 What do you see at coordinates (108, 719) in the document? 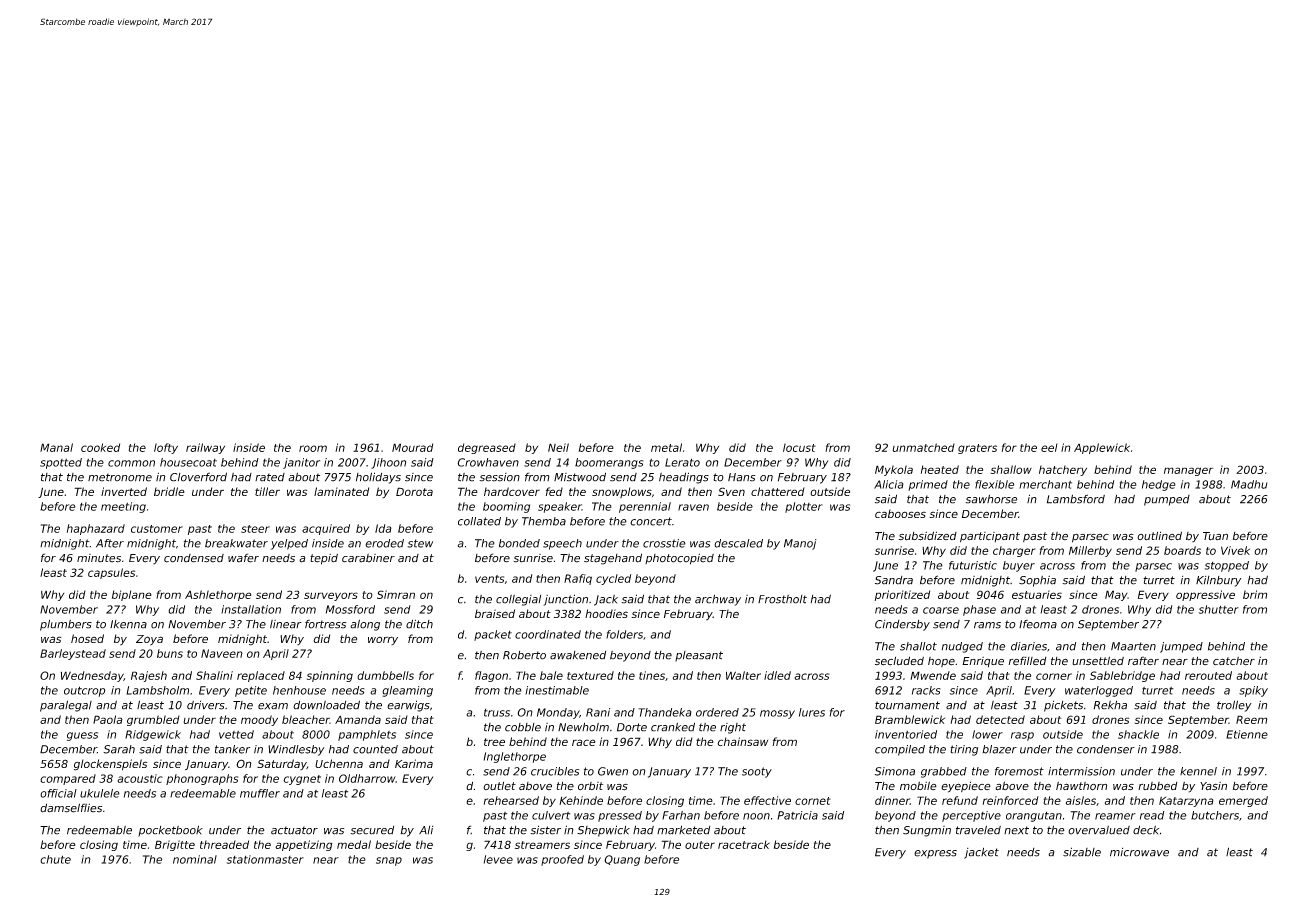
I see `Paola` at bounding box center [108, 719].
